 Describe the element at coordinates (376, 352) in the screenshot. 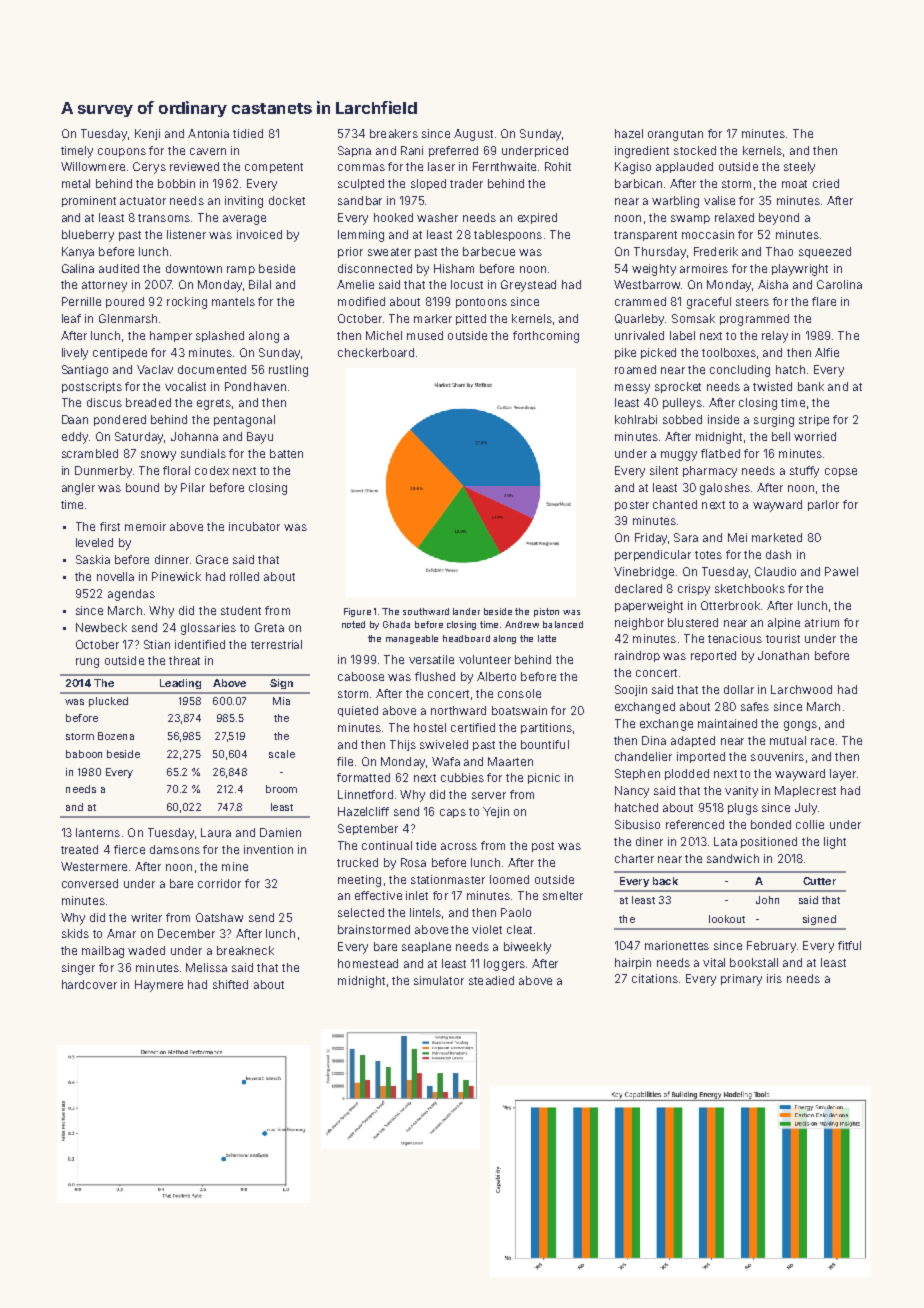

I see `checkerboard` at that location.
